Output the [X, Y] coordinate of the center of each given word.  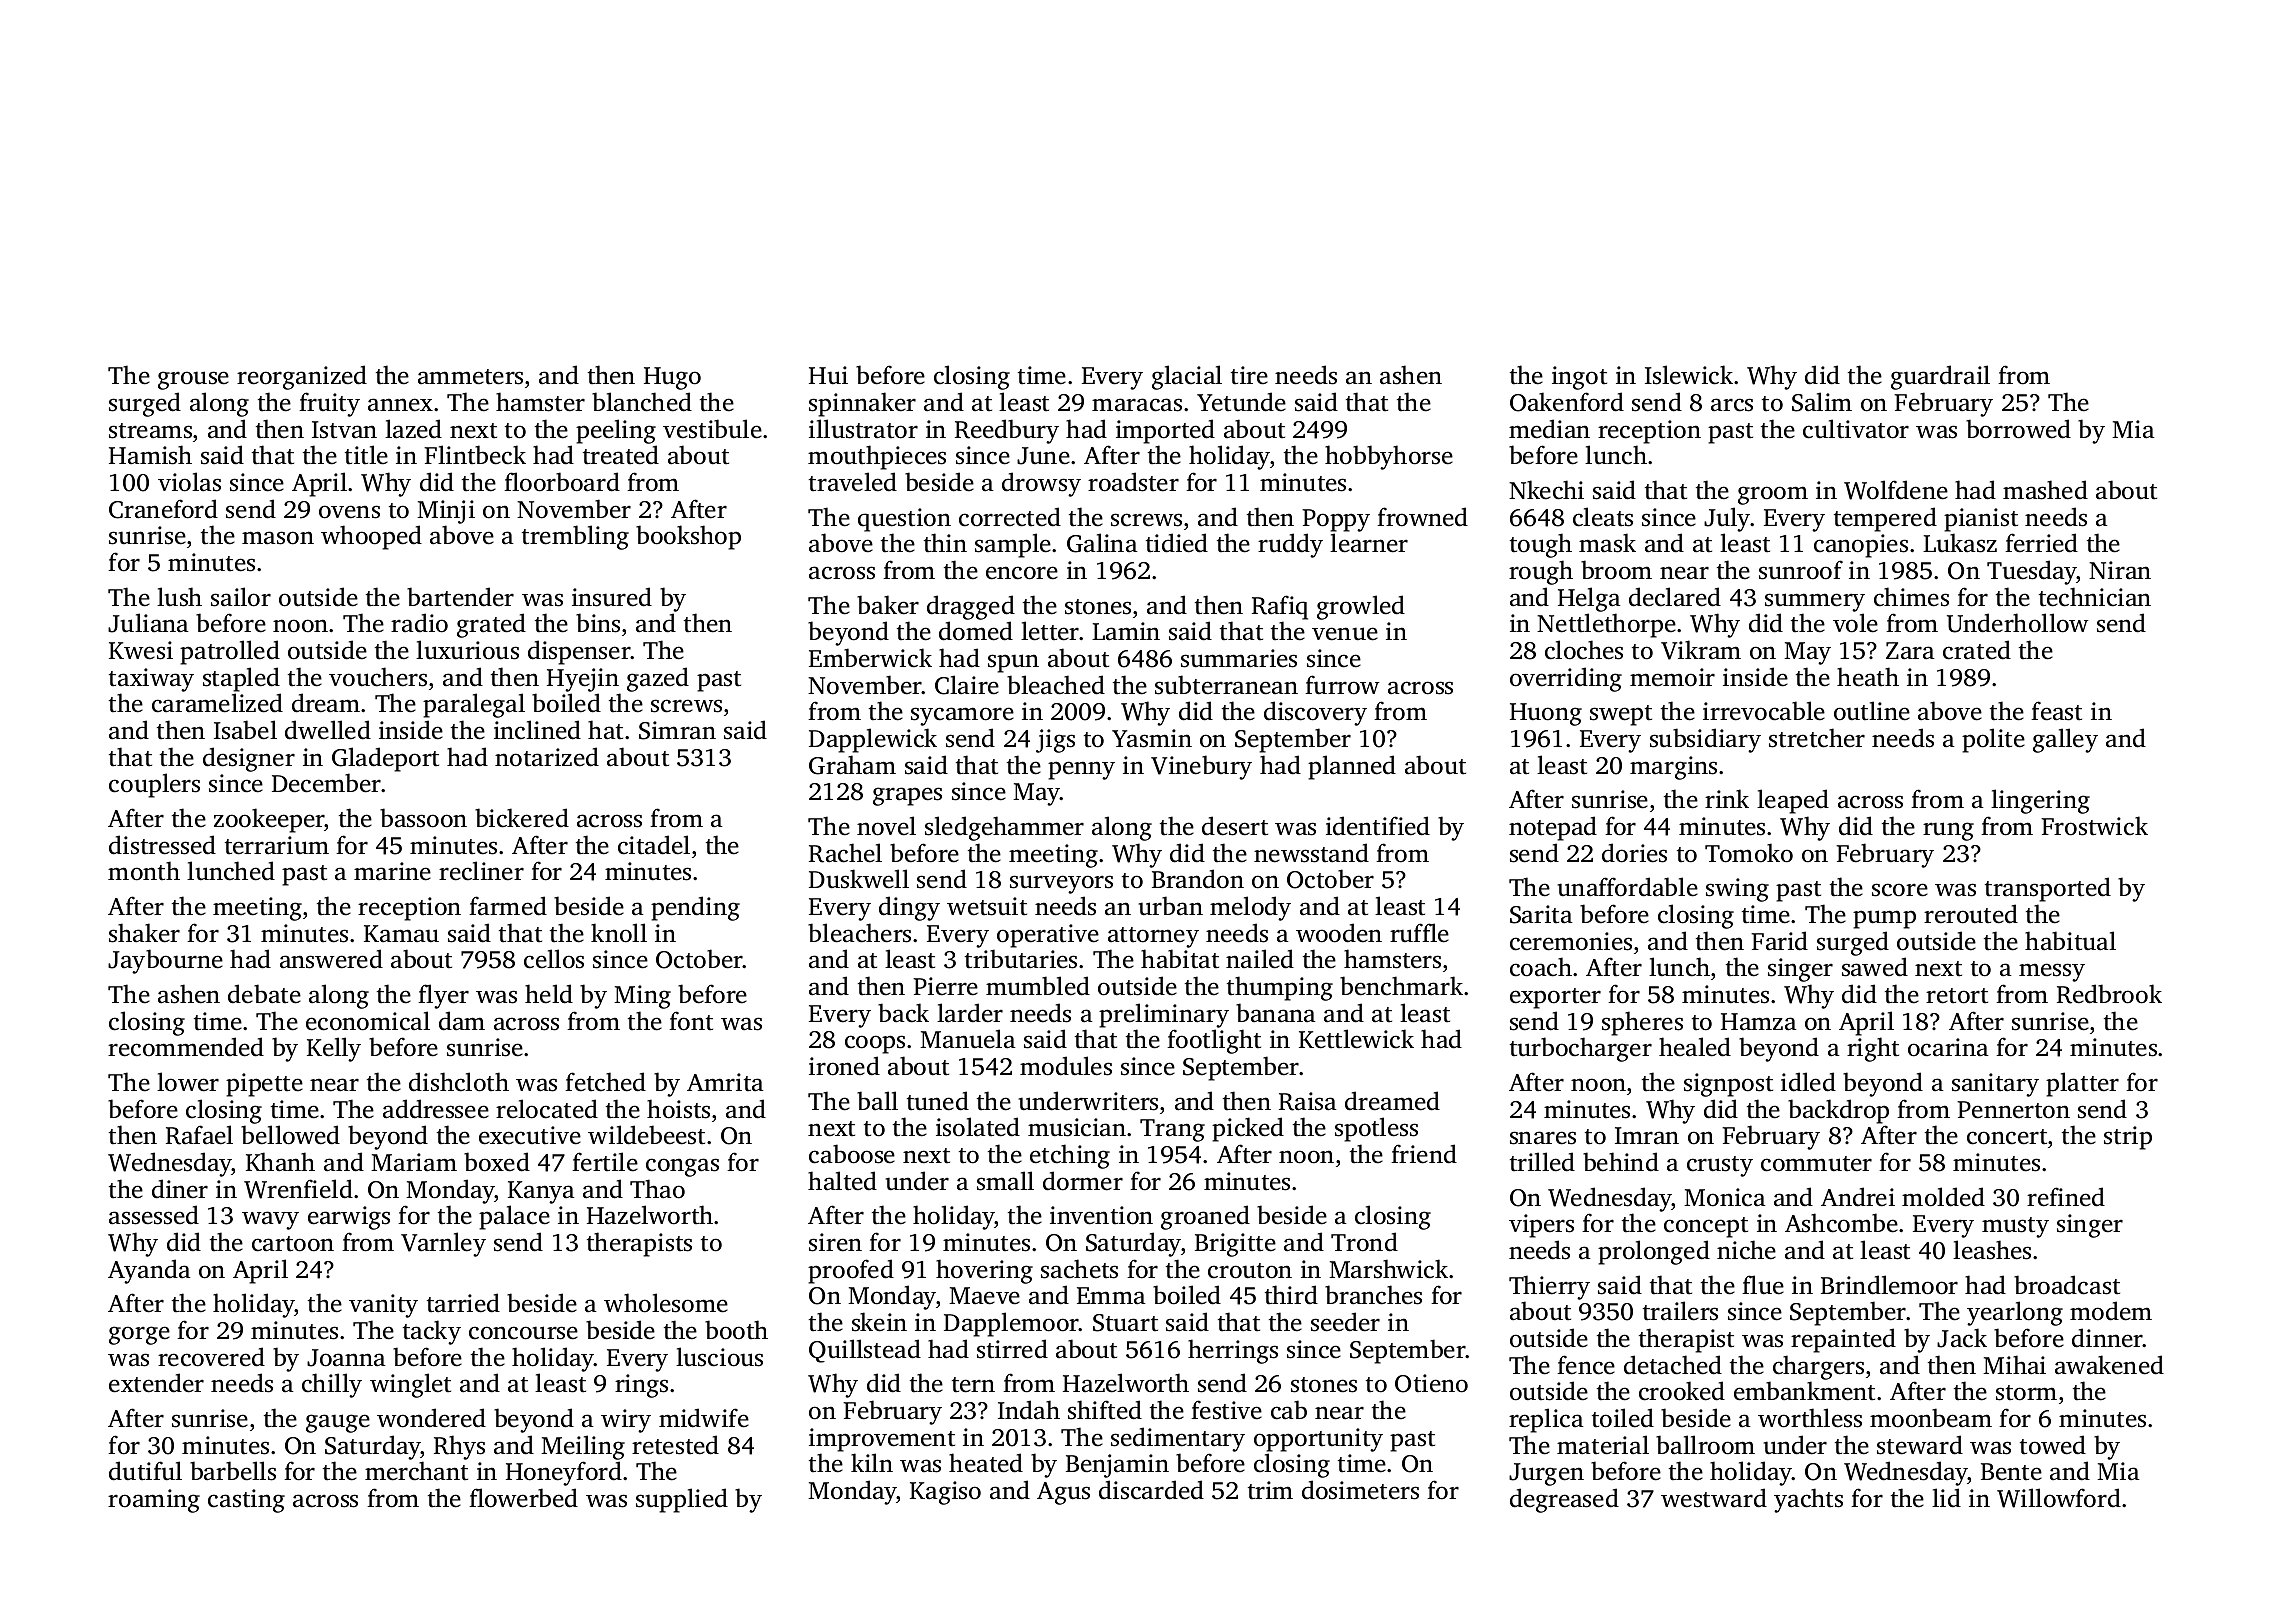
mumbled [1038, 986]
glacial [1187, 377]
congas [682, 1167]
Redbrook [2109, 994]
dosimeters [1360, 1490]
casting [246, 1501]
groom [1773, 495]
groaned [1205, 1217]
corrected [1010, 517]
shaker [144, 933]
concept [1706, 1227]
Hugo [672, 378]
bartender [460, 597]
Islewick [1689, 375]
